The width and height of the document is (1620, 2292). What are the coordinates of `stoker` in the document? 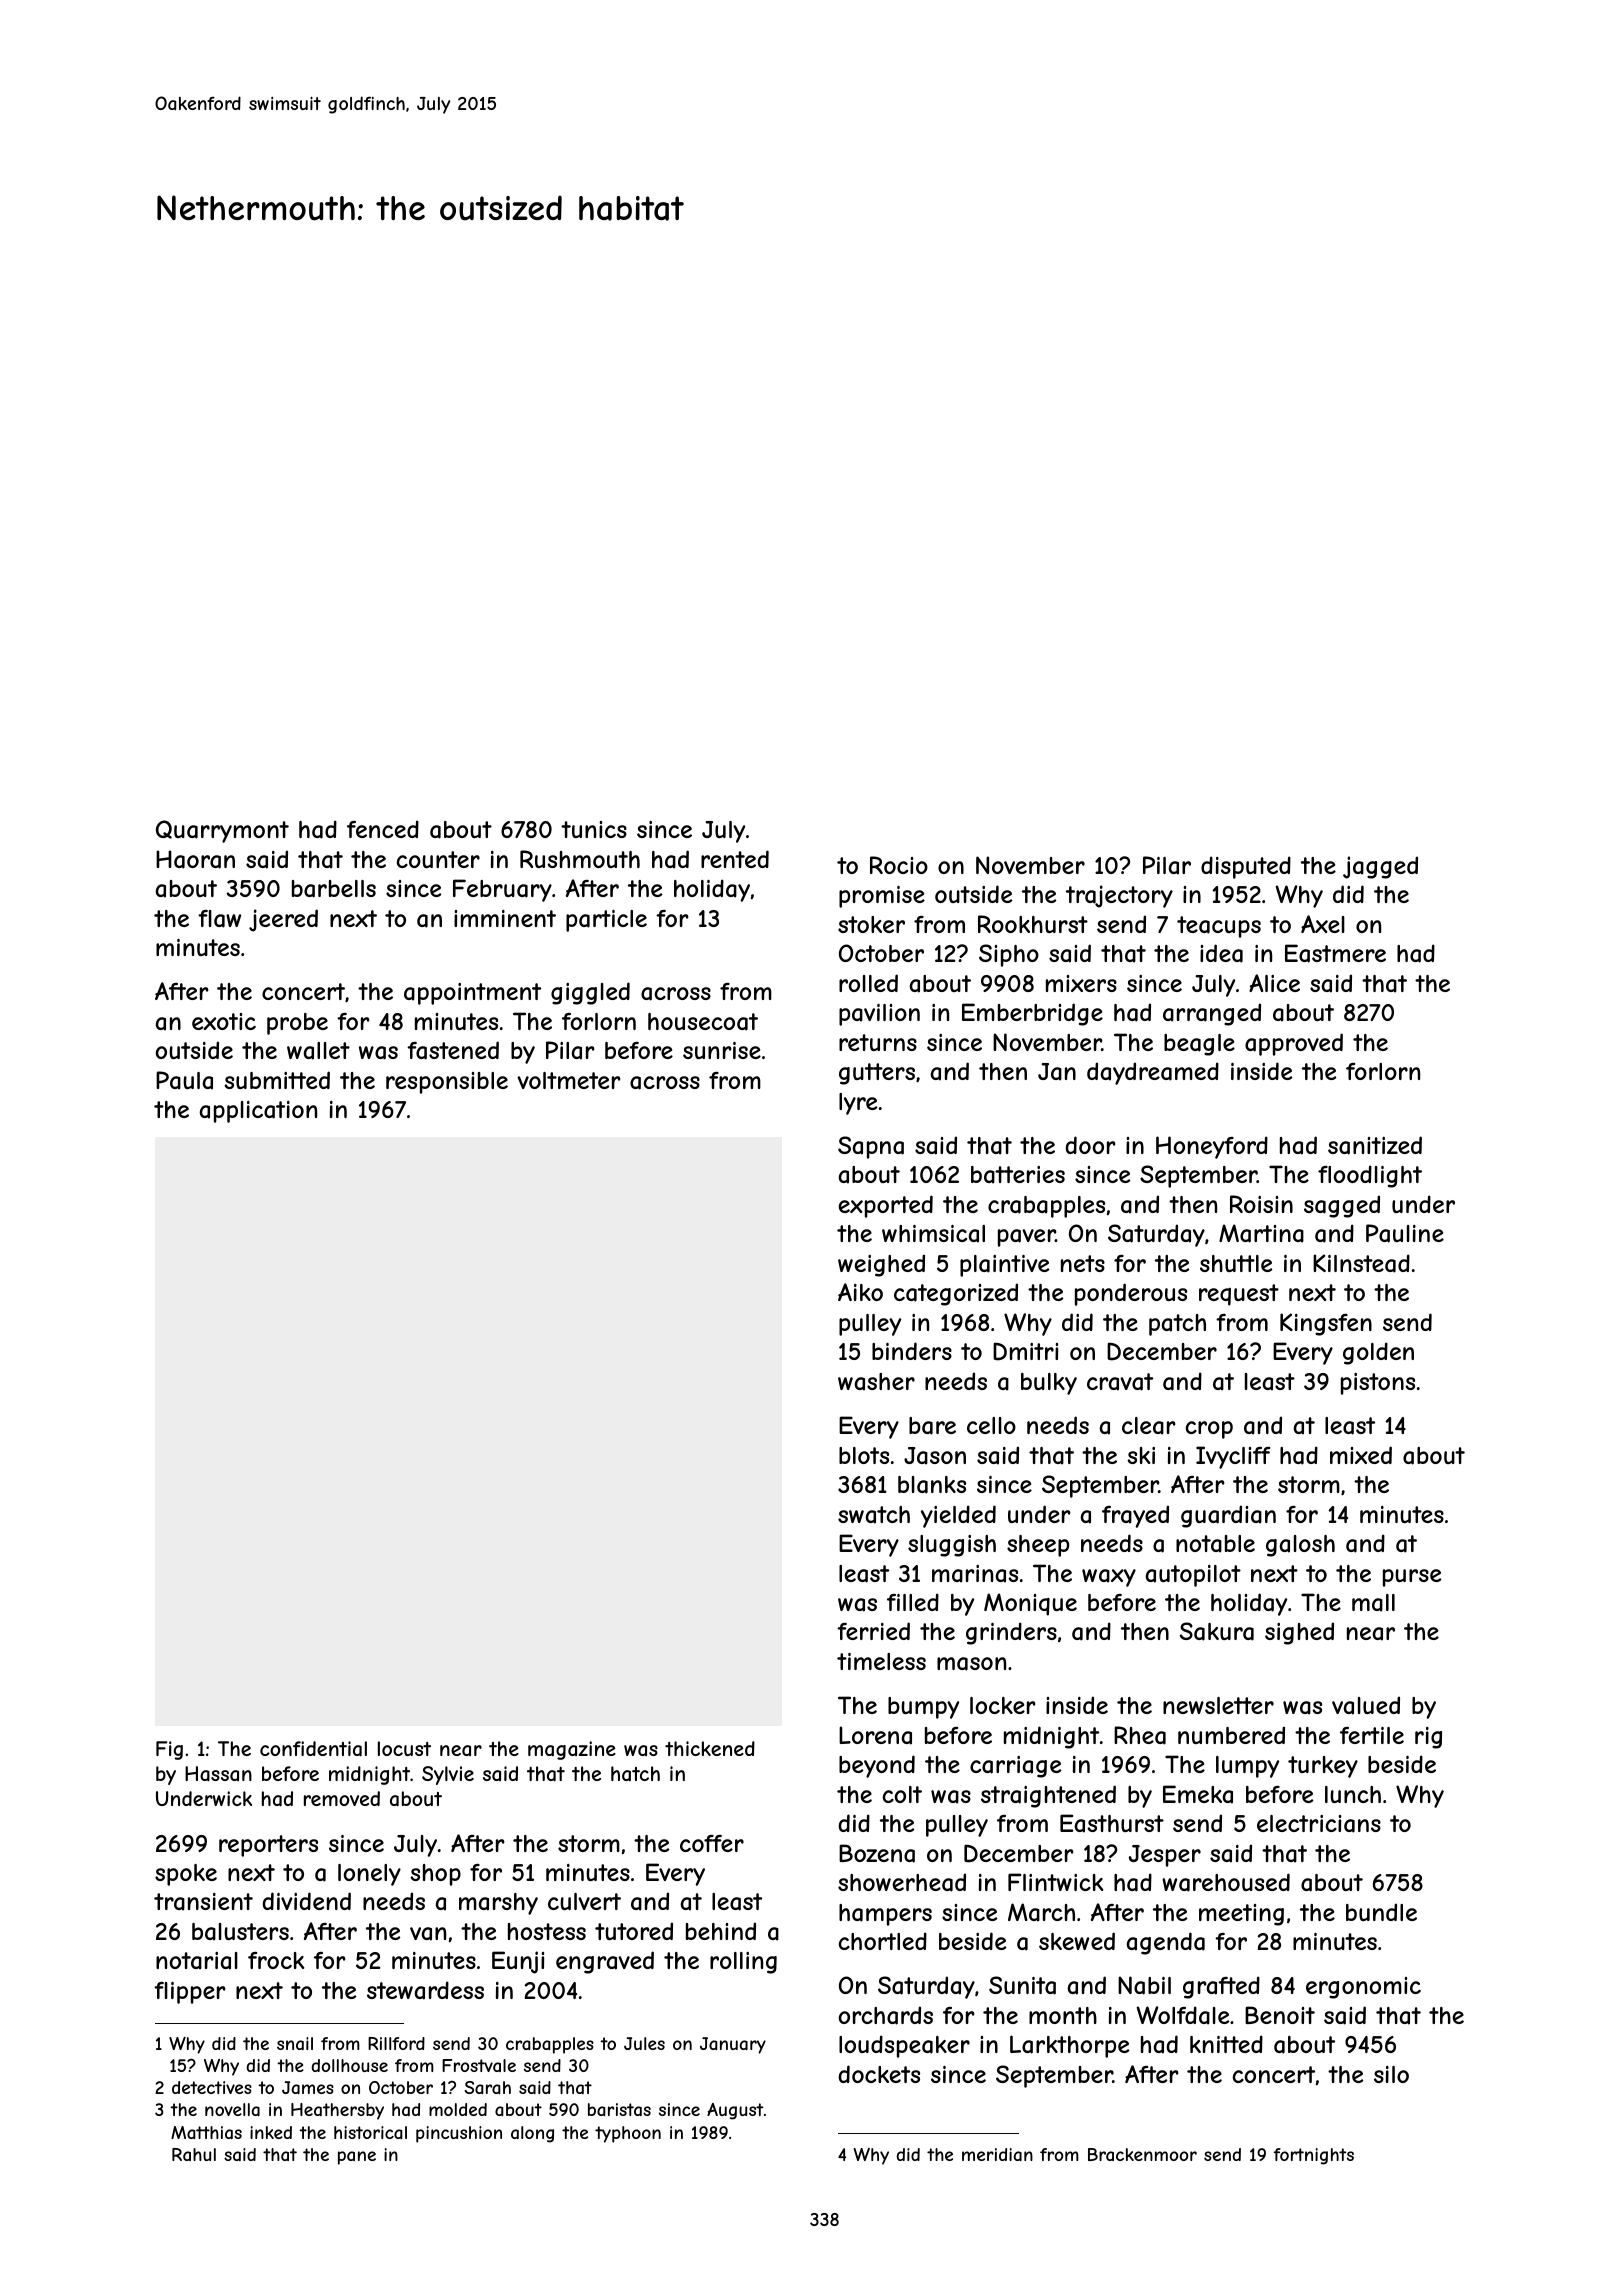 It's located at (871, 924).
